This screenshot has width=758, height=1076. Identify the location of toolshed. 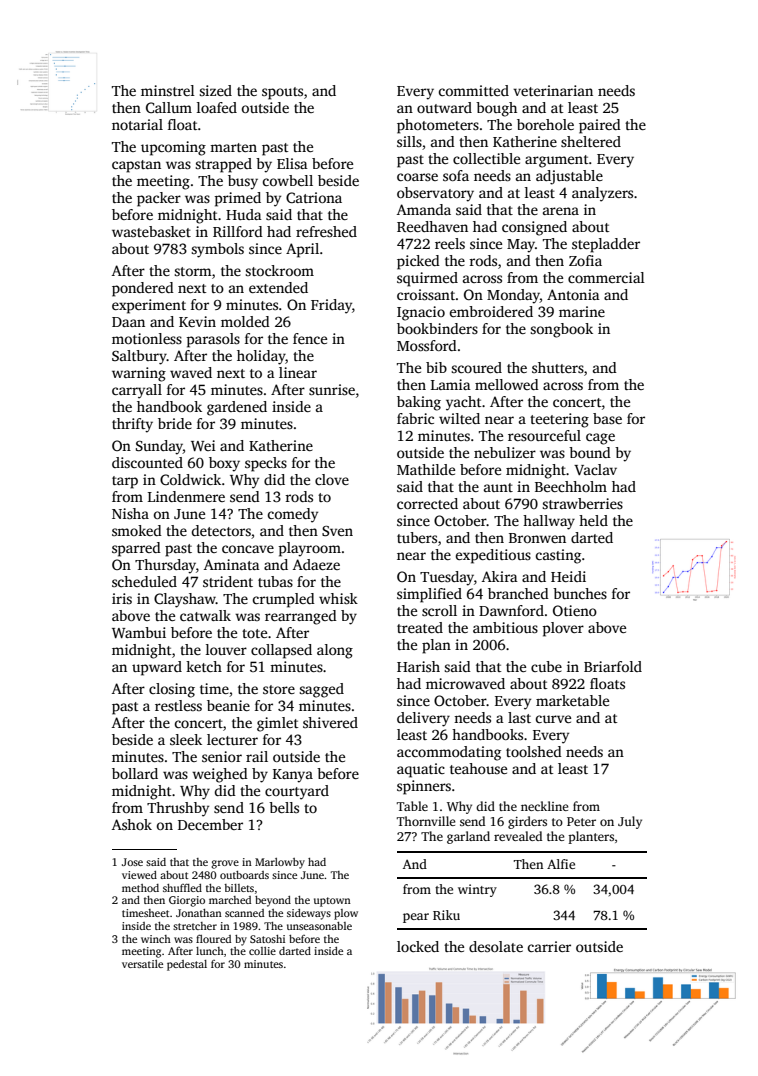
(534, 751).
